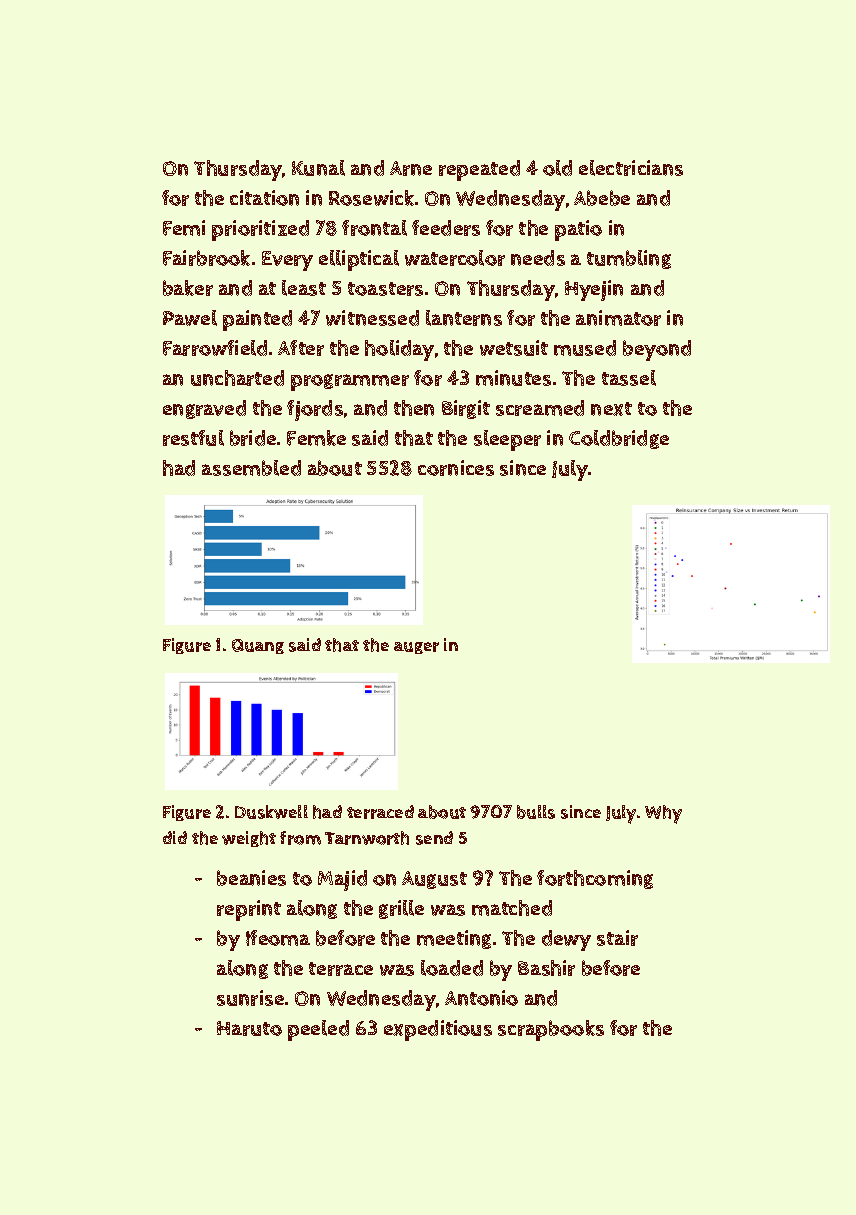 This screenshot has height=1215, width=856. I want to click on did, so click(175, 837).
